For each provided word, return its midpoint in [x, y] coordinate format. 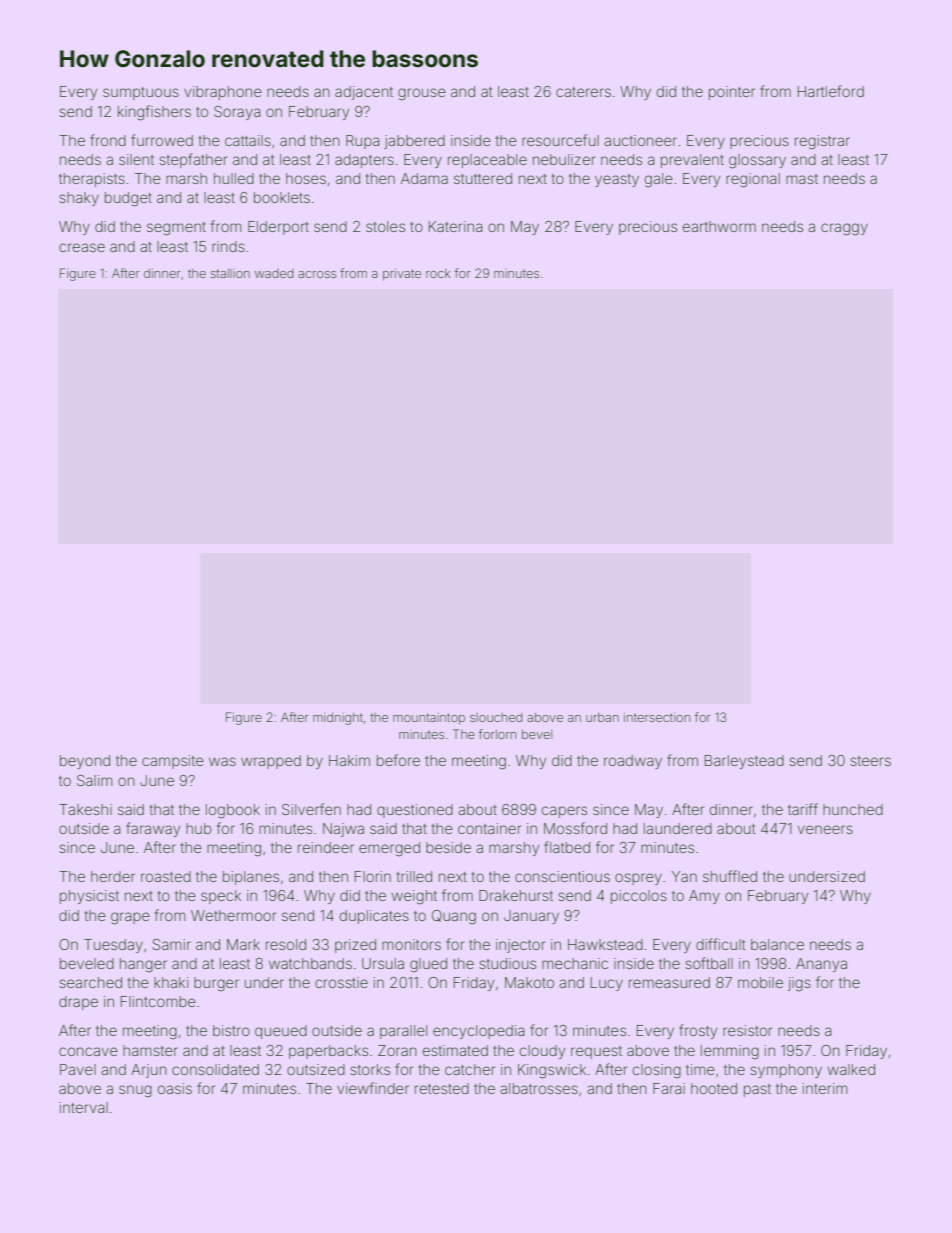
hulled [234, 178]
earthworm [719, 226]
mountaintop [429, 719]
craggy [844, 229]
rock [438, 273]
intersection [657, 717]
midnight [338, 719]
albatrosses [539, 1088]
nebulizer [564, 159]
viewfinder [373, 1088]
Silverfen [311, 809]
